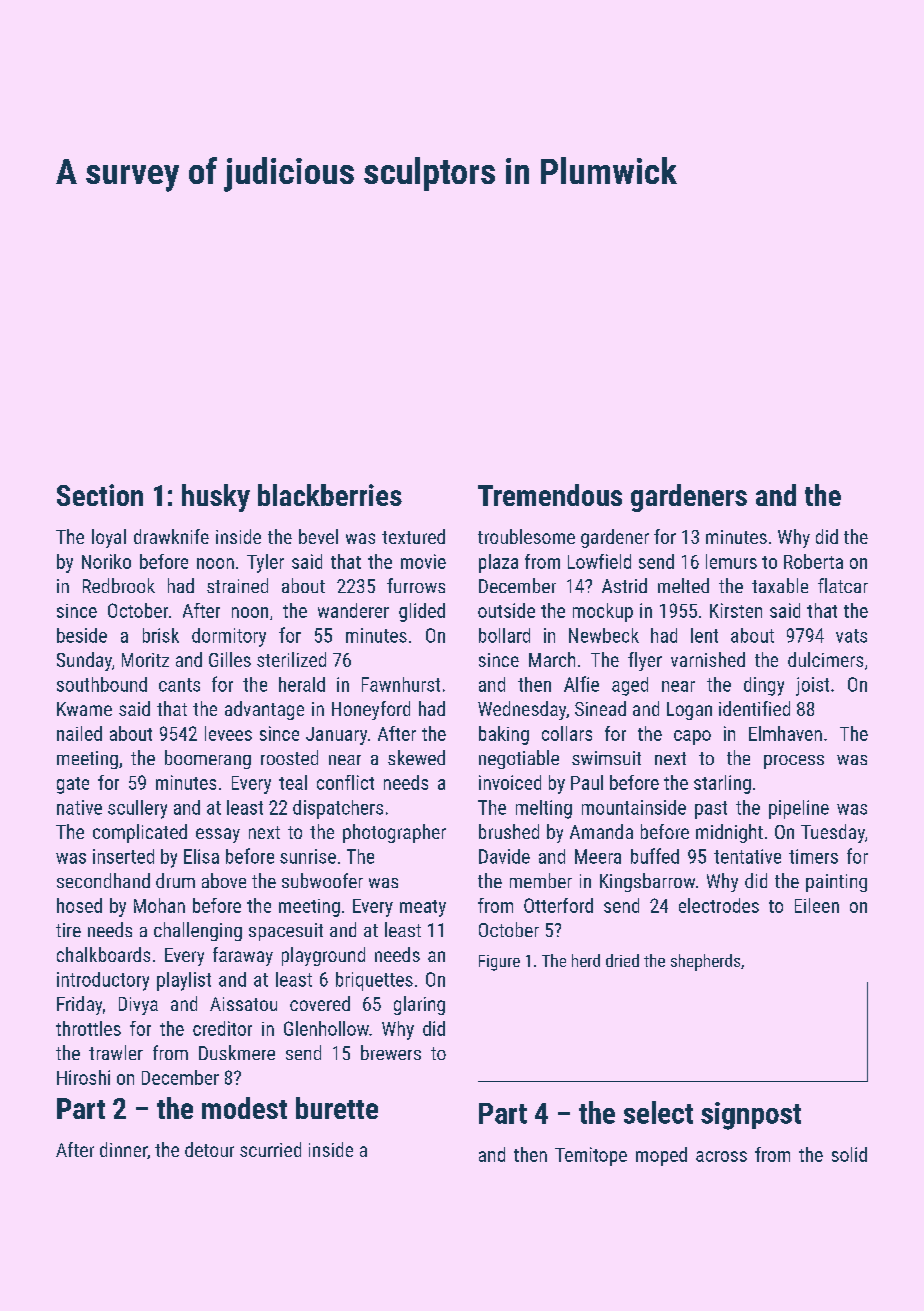  What do you see at coordinates (413, 536) in the image?
I see `textured` at bounding box center [413, 536].
